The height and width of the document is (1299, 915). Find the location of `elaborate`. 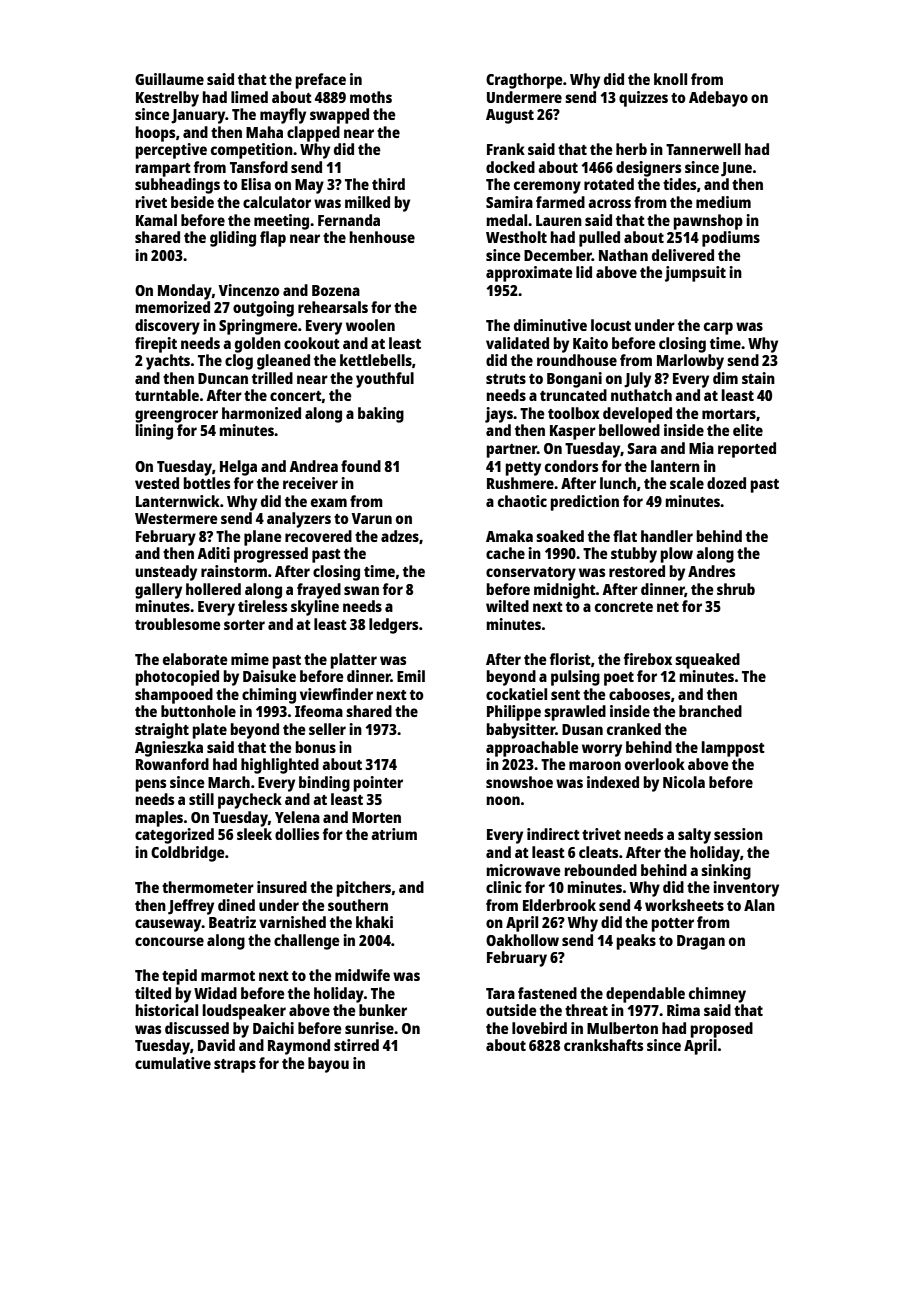

elaborate is located at coordinates (195, 659).
